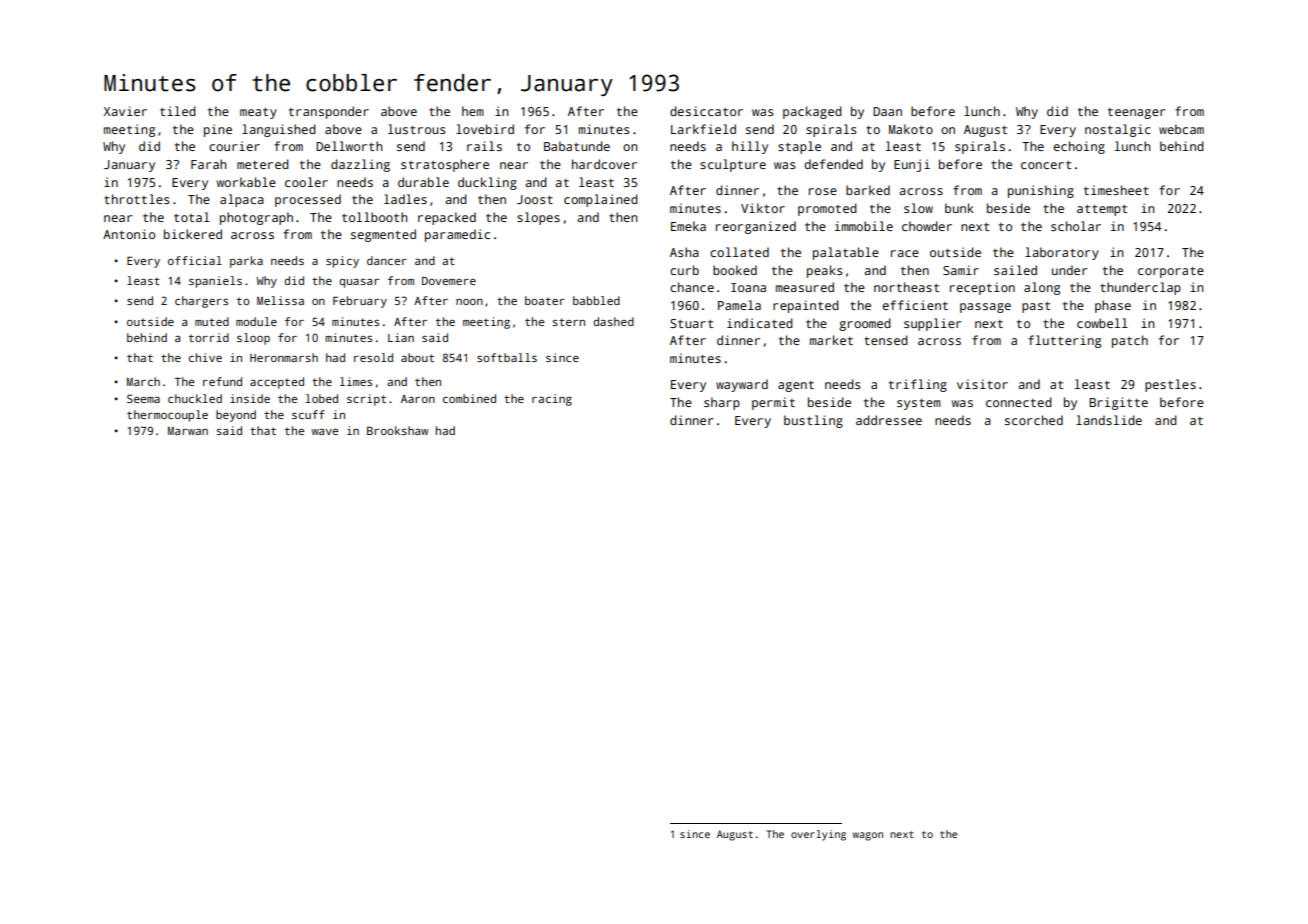 The height and width of the screenshot is (924, 1308). Describe the element at coordinates (818, 835) in the screenshot. I see `overlying` at that location.
